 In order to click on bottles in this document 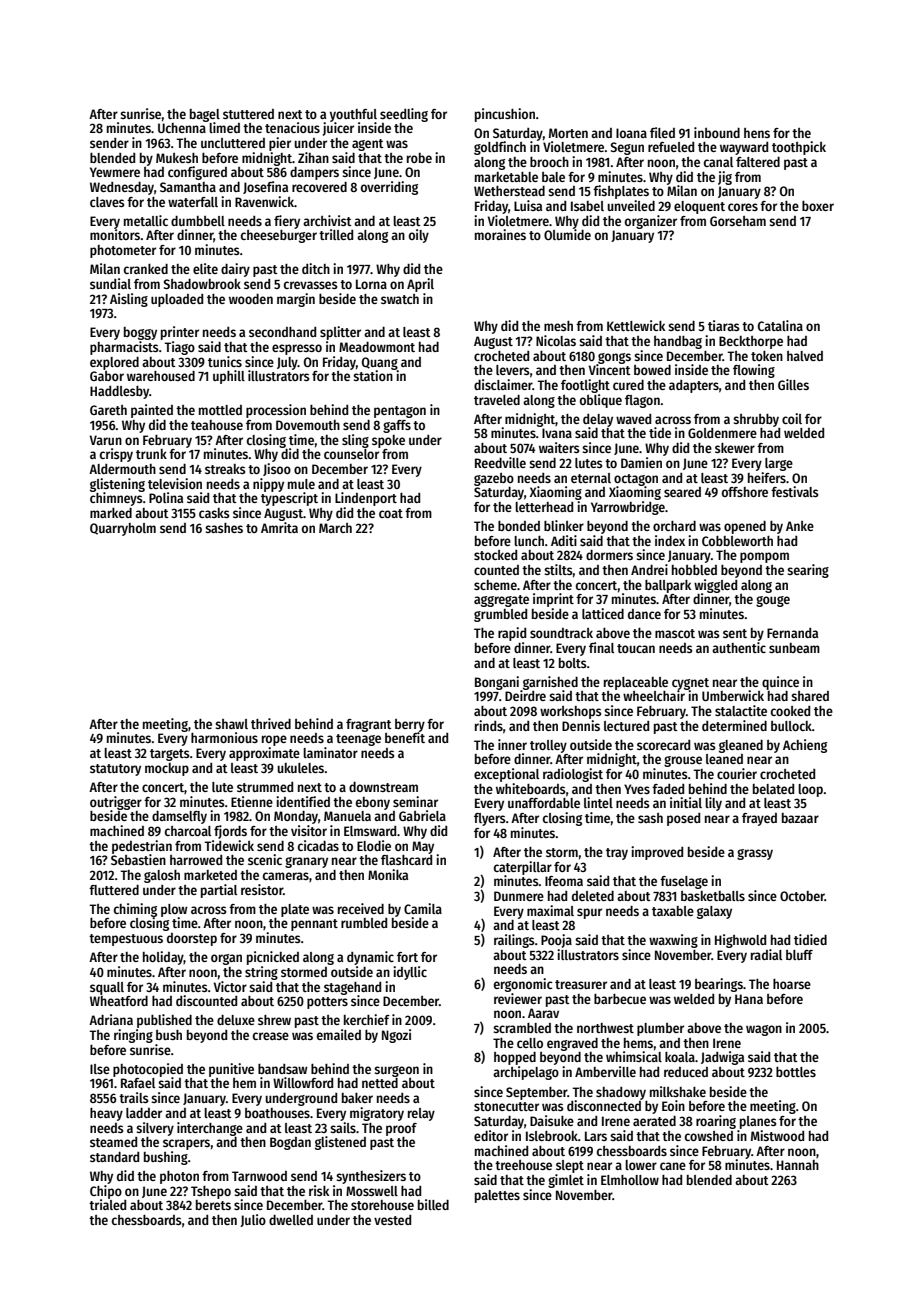, I will do `click(796, 1072)`.
